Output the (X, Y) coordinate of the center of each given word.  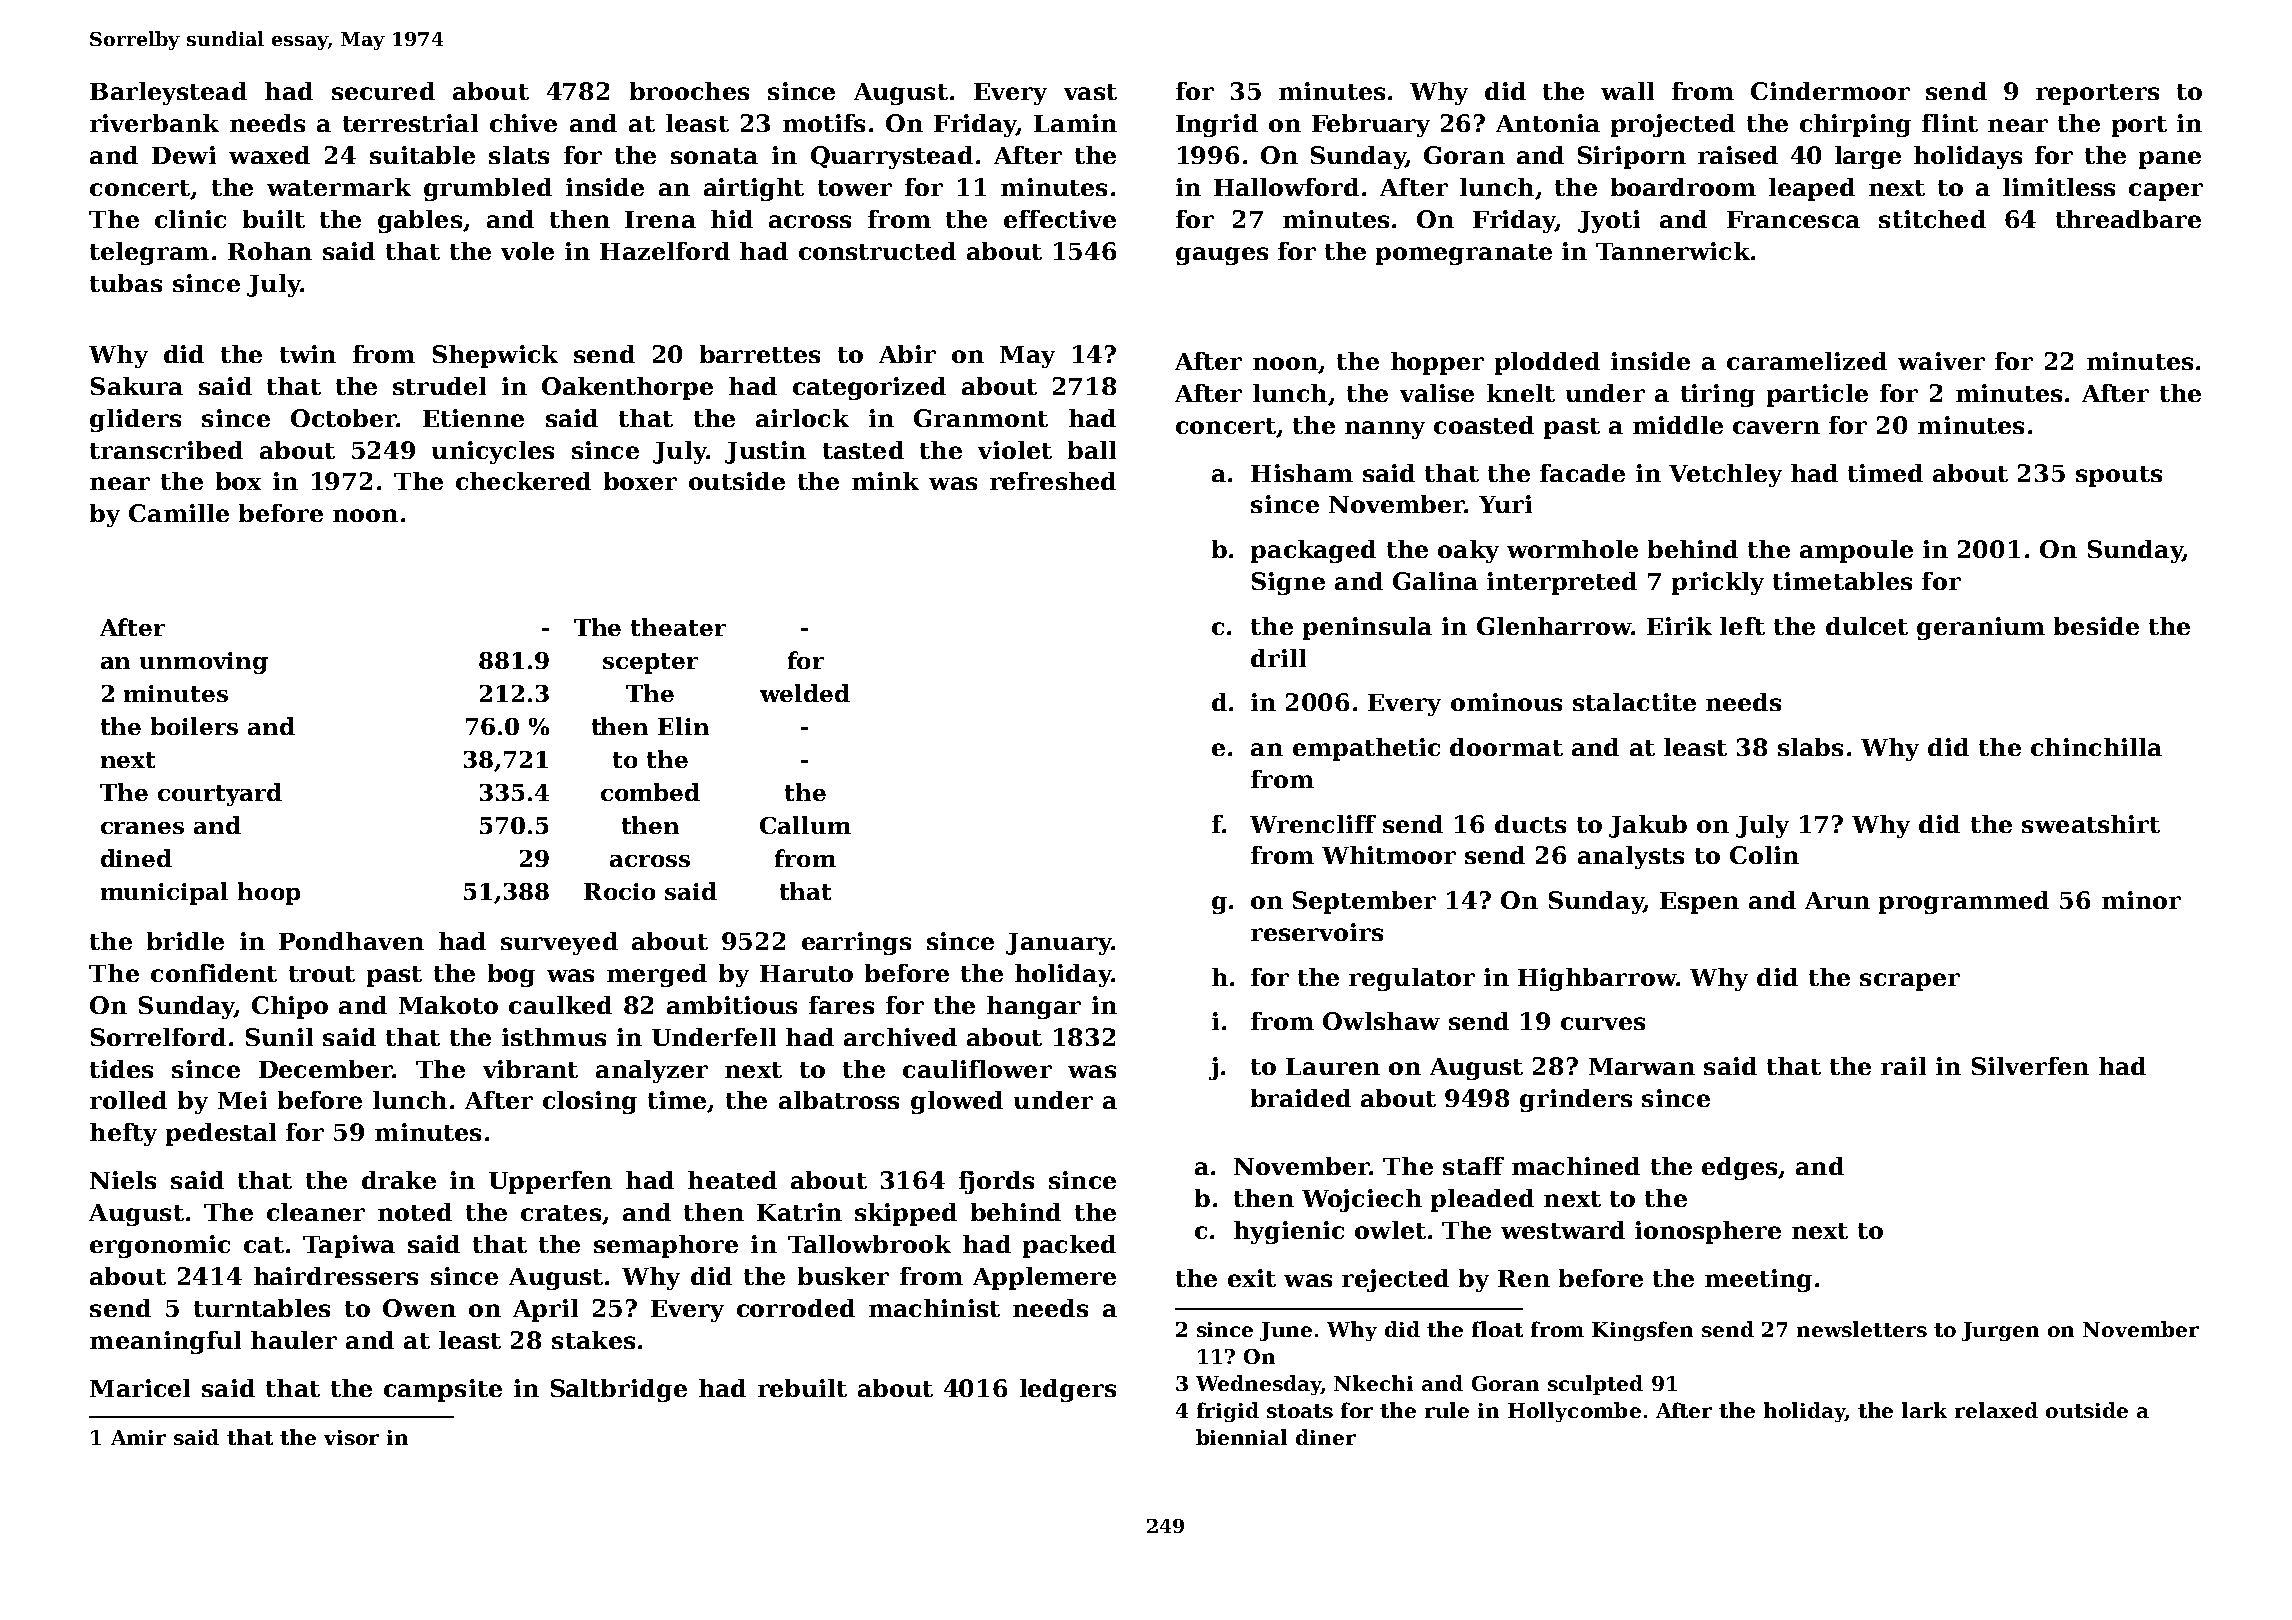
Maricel (140, 1388)
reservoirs (1317, 932)
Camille (179, 513)
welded (805, 693)
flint (1950, 123)
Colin (1764, 855)
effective (1060, 219)
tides (121, 1069)
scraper (1910, 982)
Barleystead (168, 93)
